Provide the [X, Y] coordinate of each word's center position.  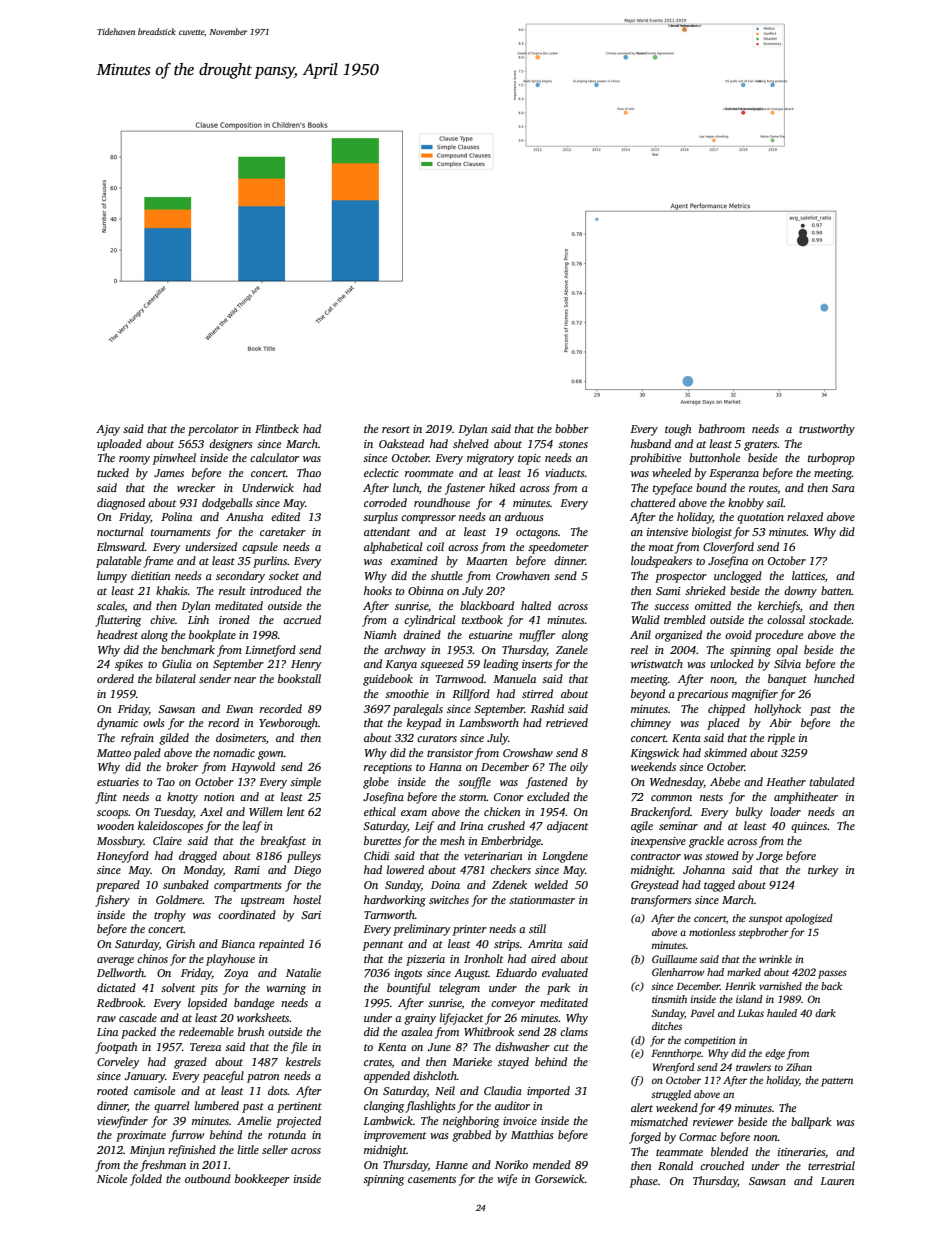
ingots [408, 974]
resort [396, 429]
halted [536, 605]
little [248, 1149]
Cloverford [728, 548]
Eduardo [516, 972]
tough [678, 430]
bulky [749, 813]
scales [111, 606]
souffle [474, 783]
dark [825, 1013]
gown [271, 755]
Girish [180, 943]
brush [251, 1031]
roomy [134, 460]
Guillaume [674, 959]
